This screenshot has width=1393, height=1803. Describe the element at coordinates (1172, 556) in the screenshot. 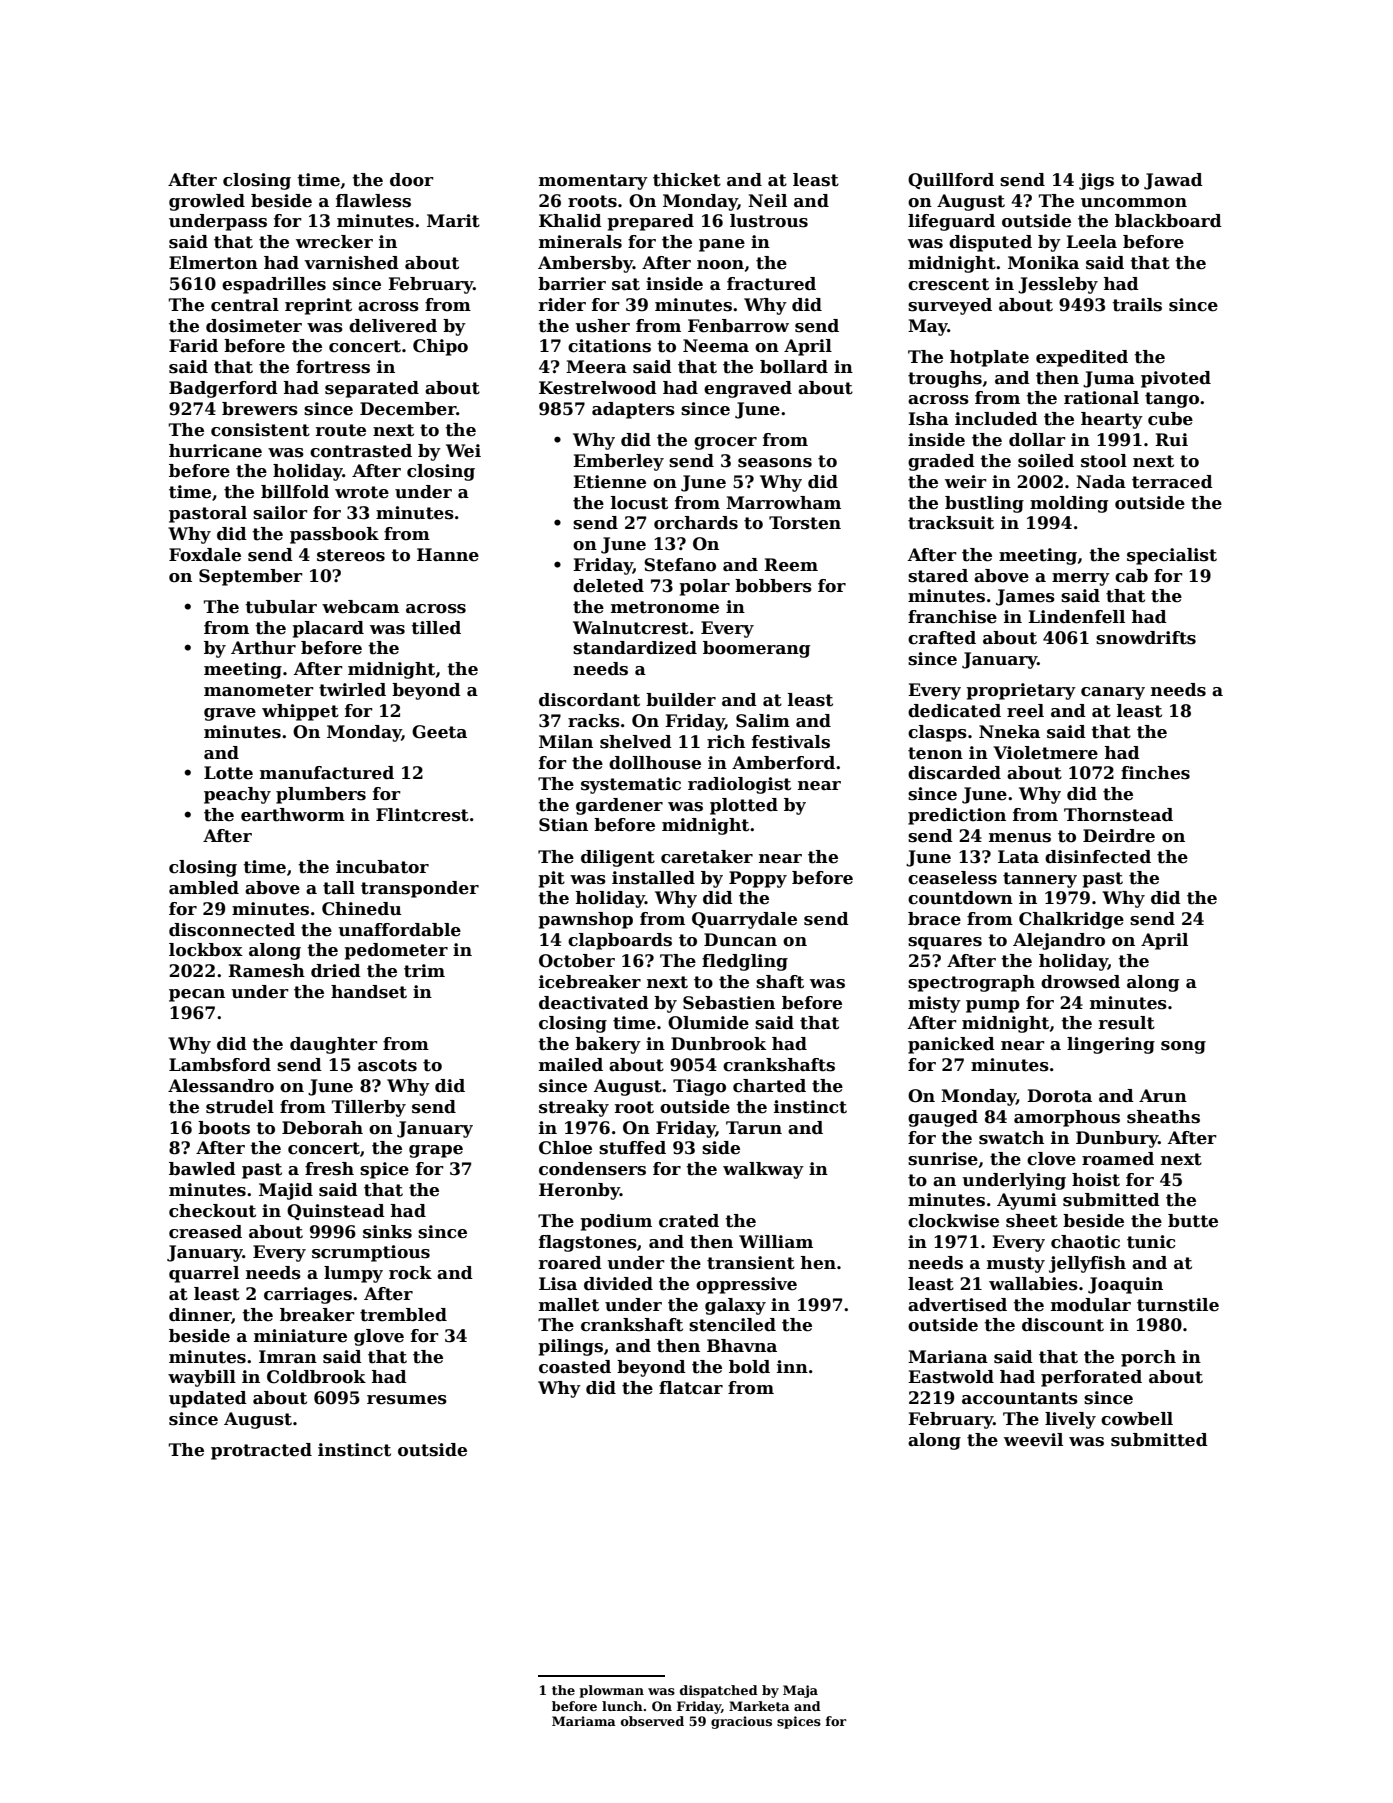

I see `specialist` at that location.
